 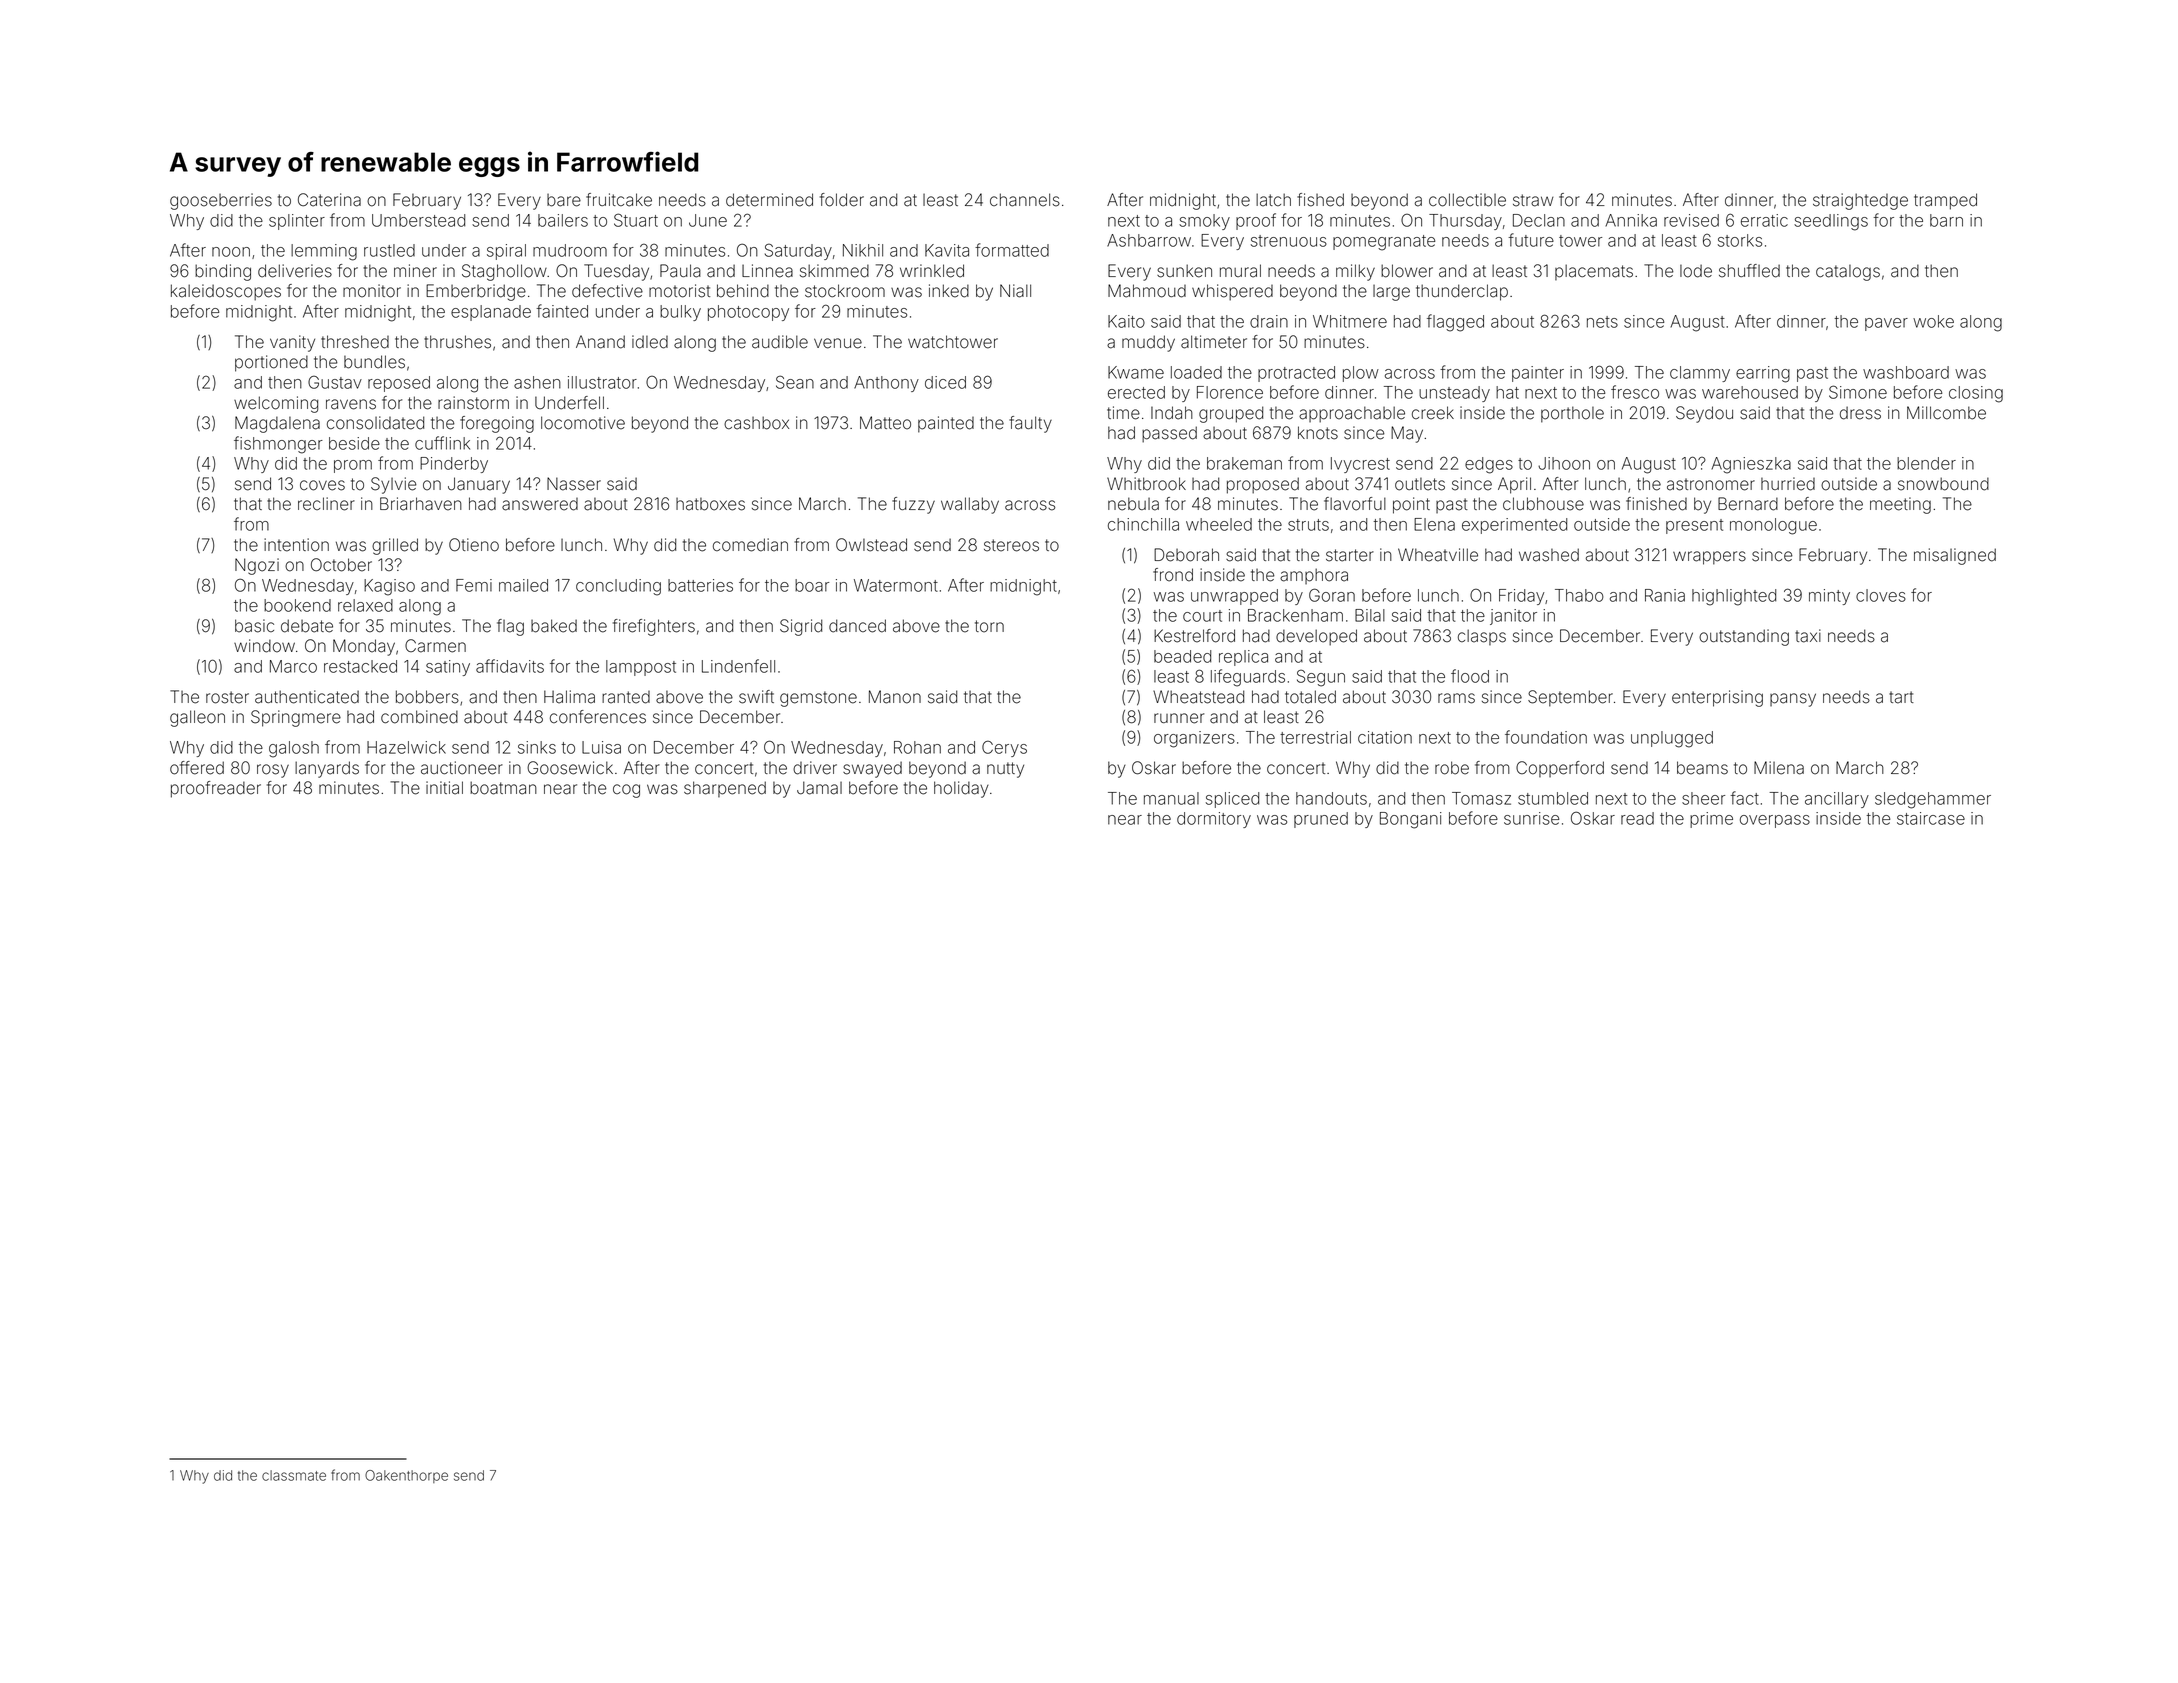 I want to click on staircase, so click(x=1931, y=818).
